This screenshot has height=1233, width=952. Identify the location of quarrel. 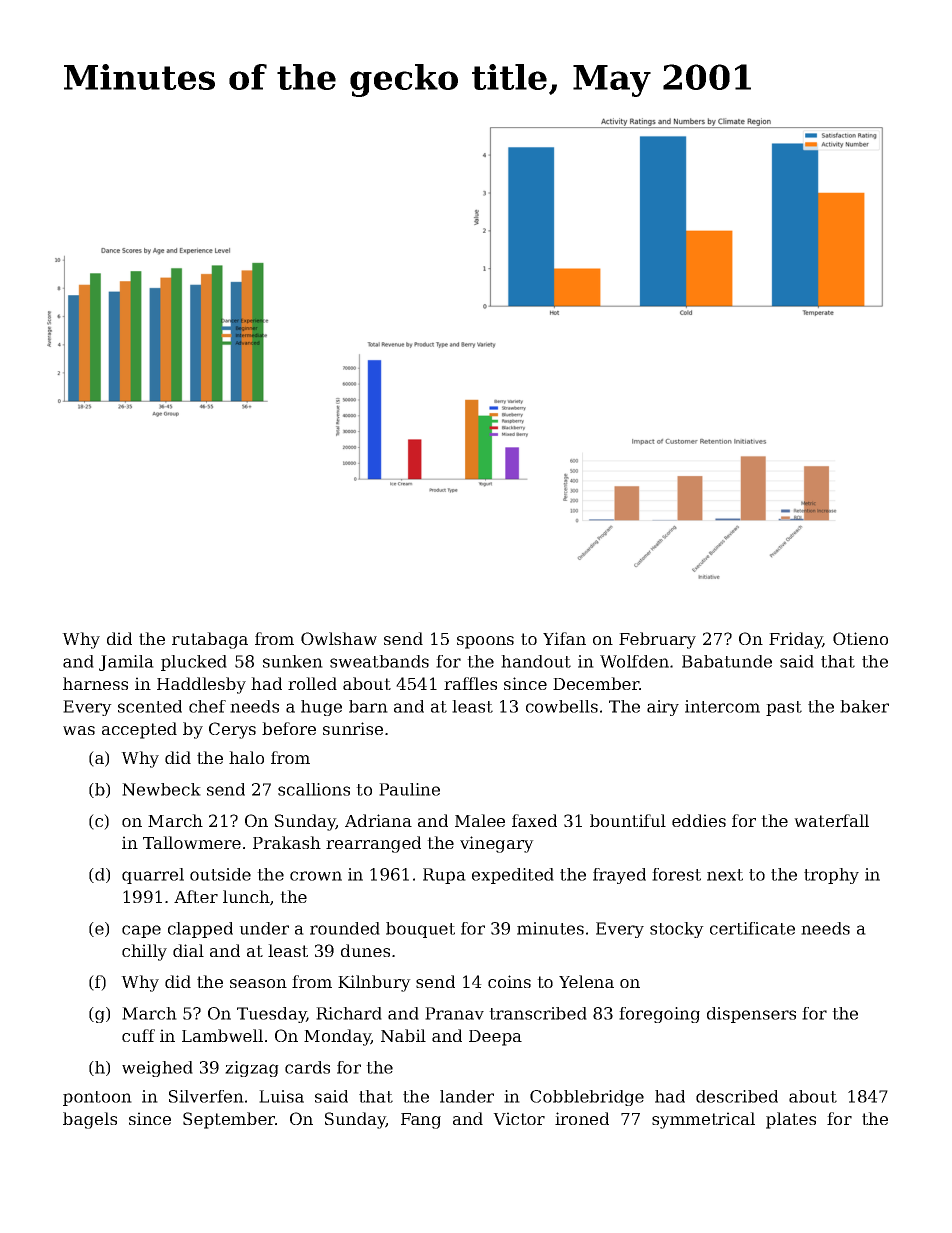
(153, 876).
